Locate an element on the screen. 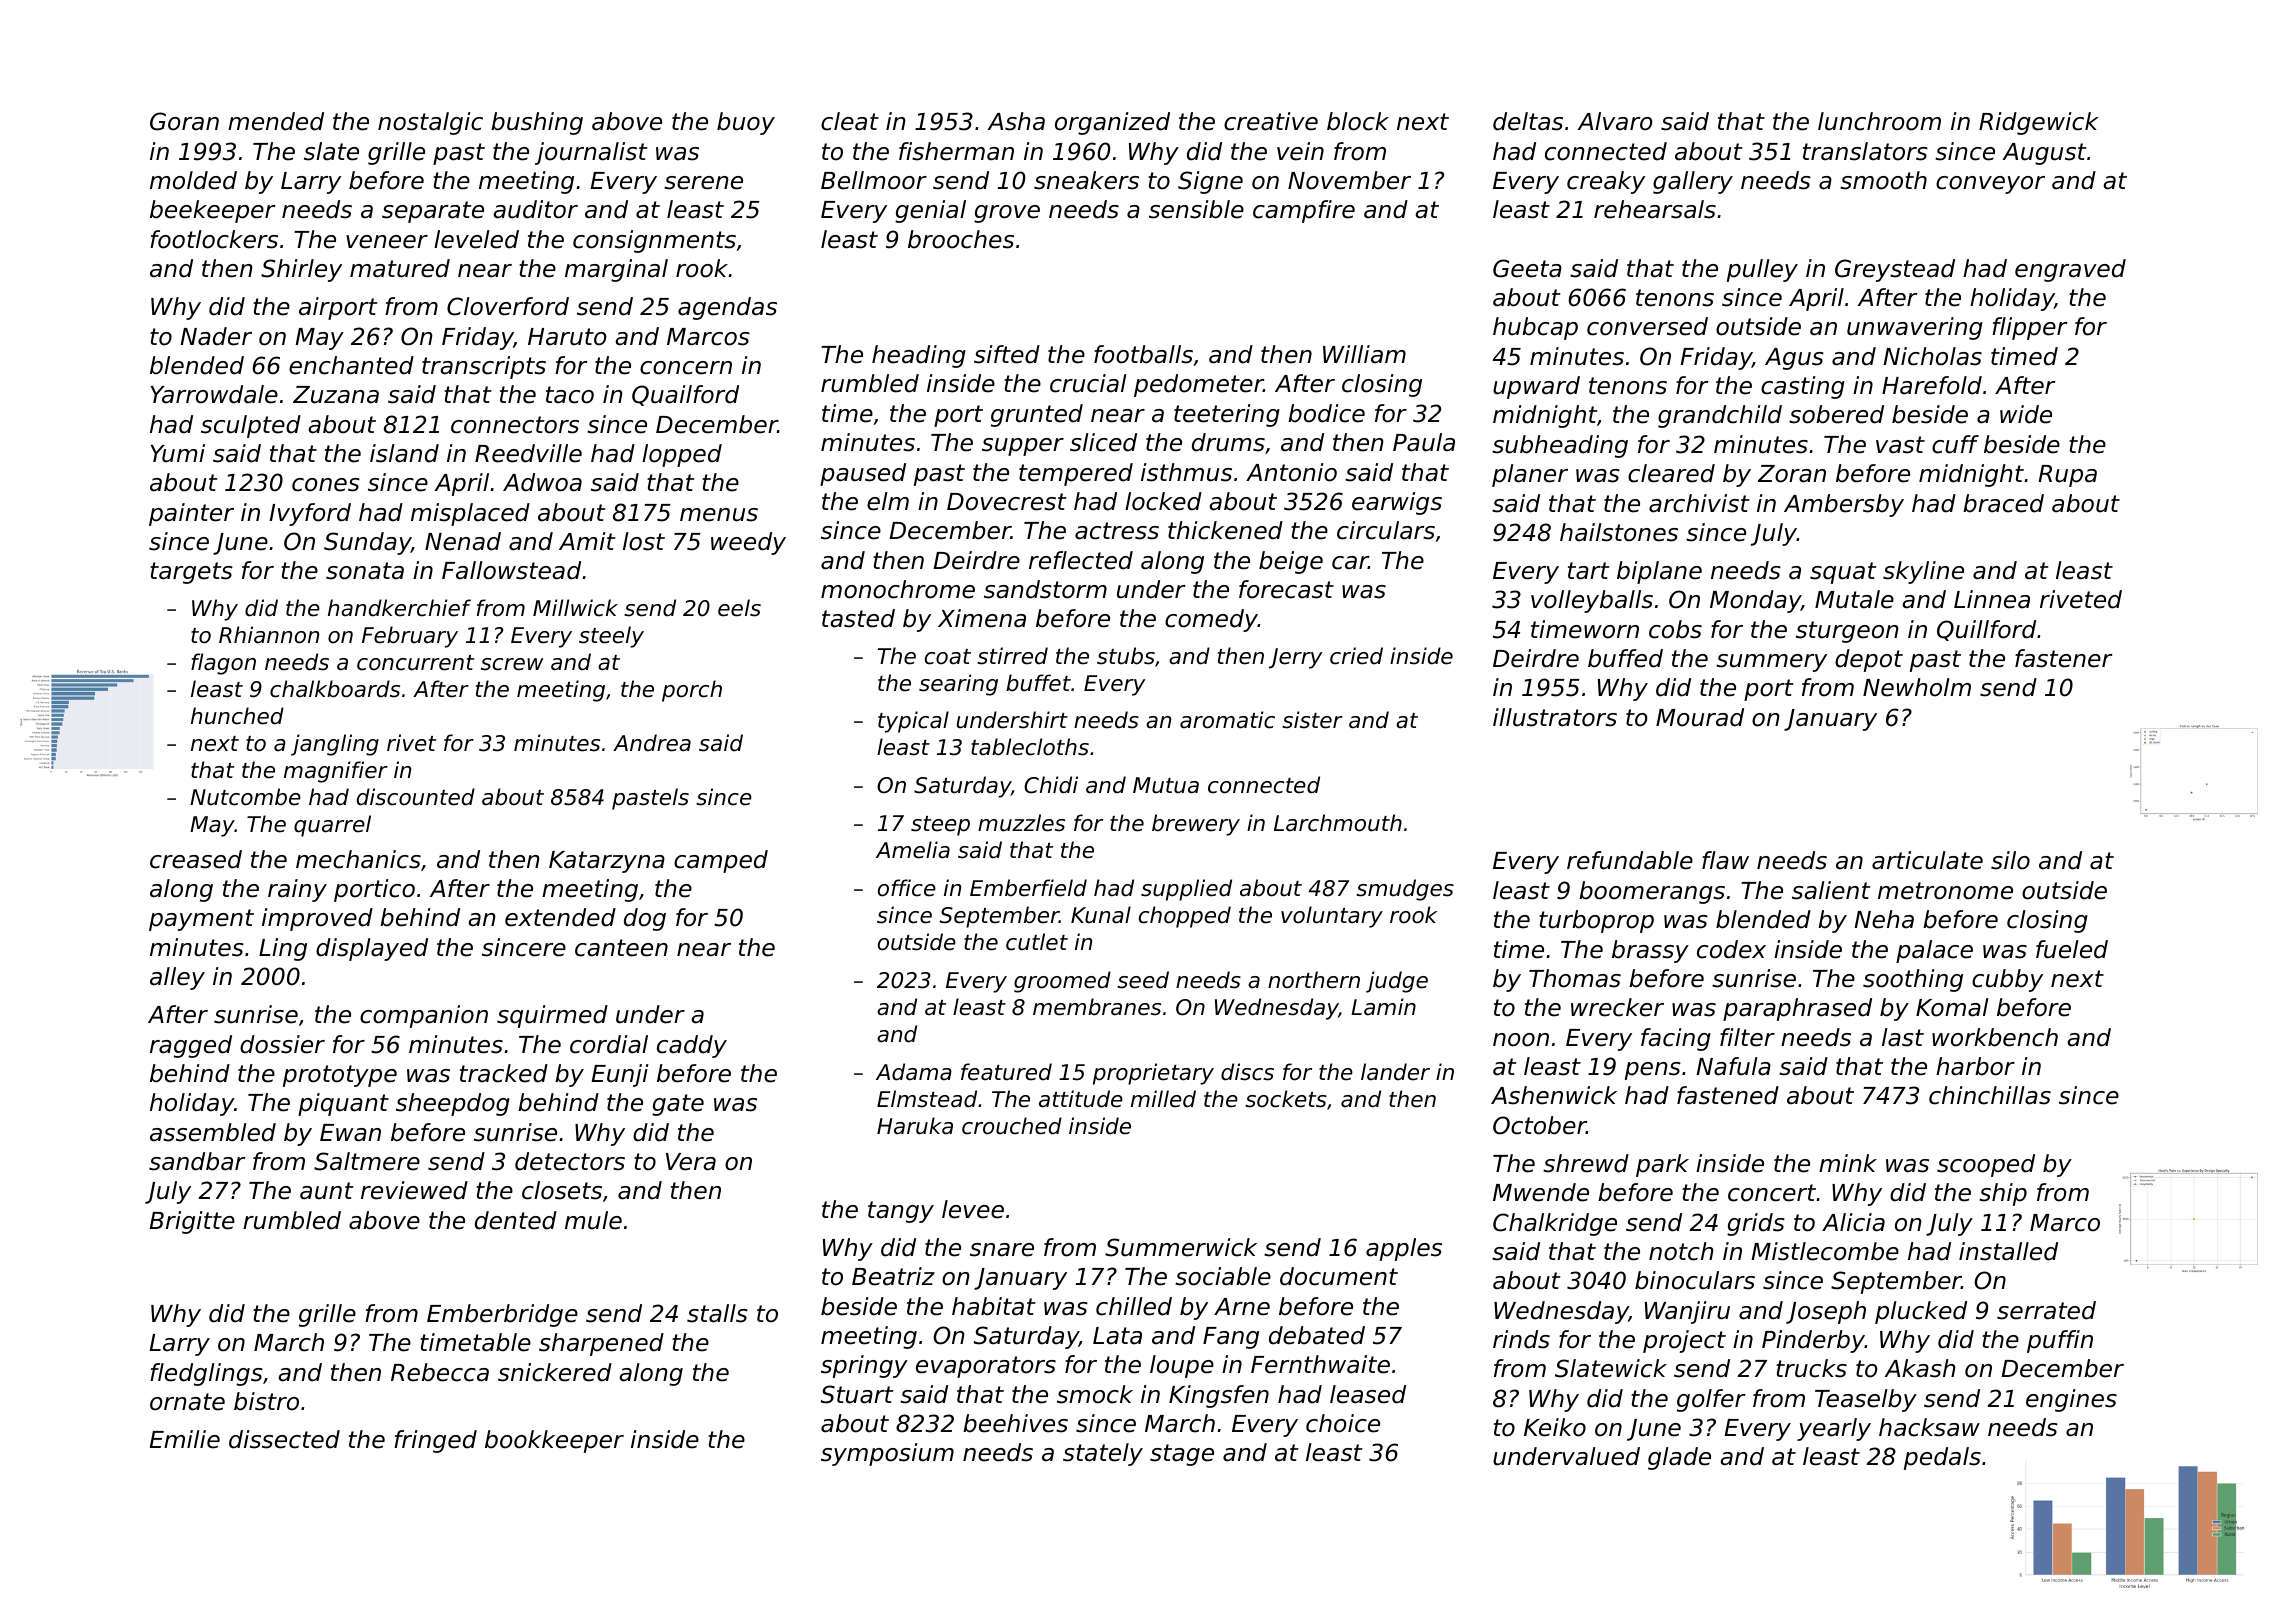 This screenshot has width=2282, height=1614. Kingsfen is located at coordinates (1219, 1396).
